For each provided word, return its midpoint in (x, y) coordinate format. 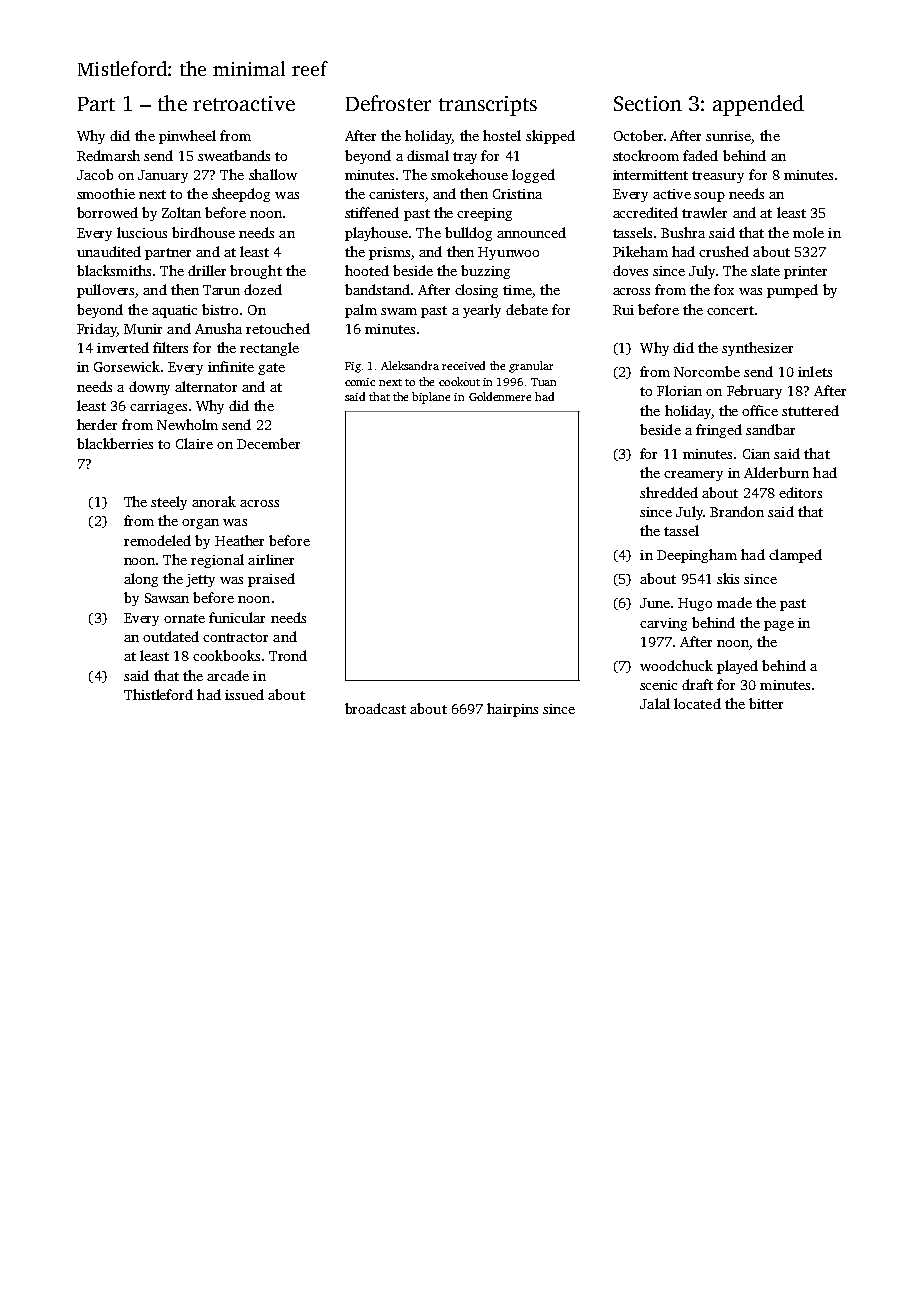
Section (648, 103)
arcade (228, 675)
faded (700, 155)
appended (758, 105)
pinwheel (187, 137)
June (655, 603)
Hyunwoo (508, 253)
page (779, 626)
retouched (278, 328)
